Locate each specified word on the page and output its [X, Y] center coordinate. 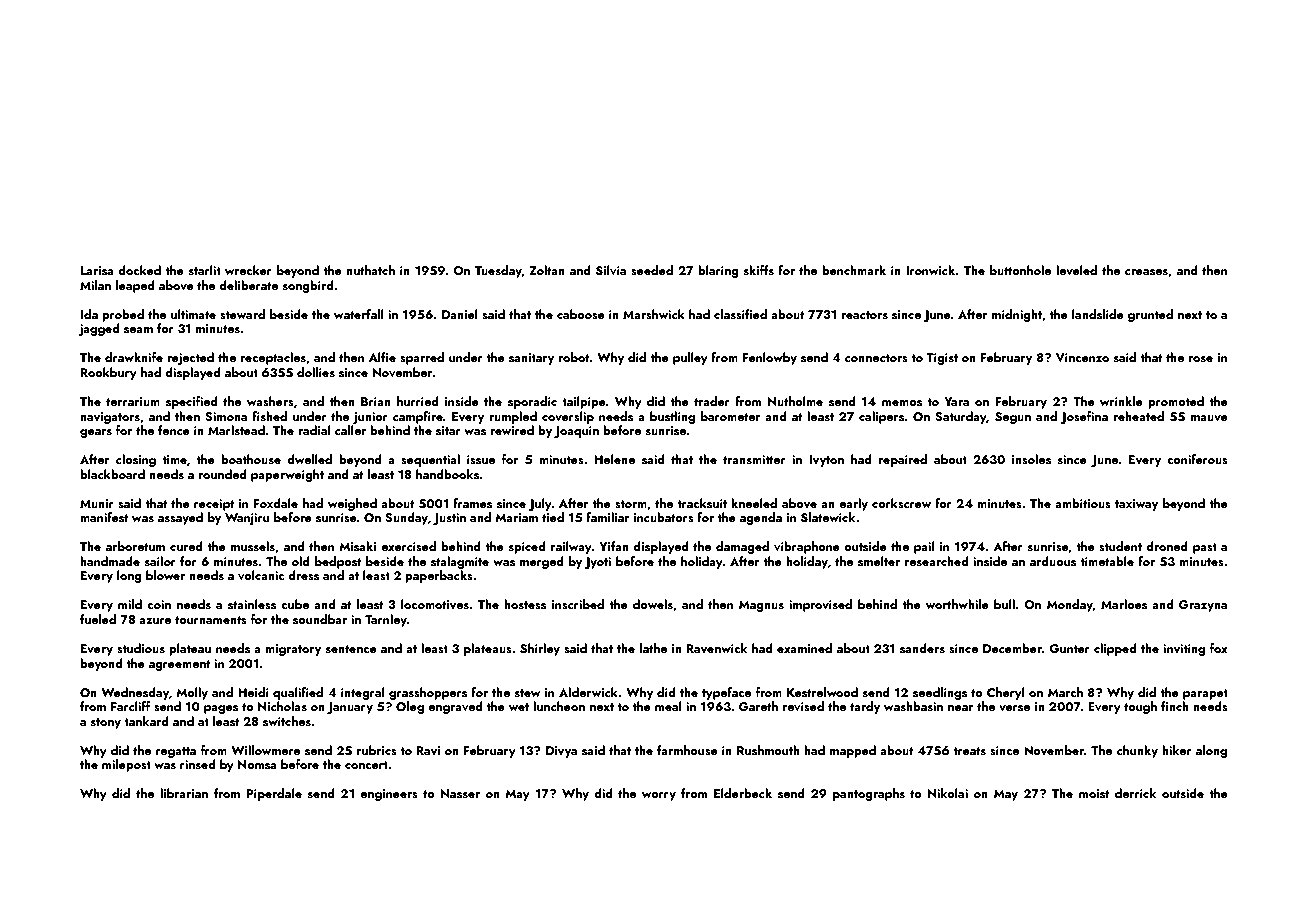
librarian [184, 793]
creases [1146, 272]
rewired [512, 430]
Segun [1013, 418]
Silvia [611, 270]
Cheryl [1006, 693]
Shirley [540, 649]
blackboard [112, 474]
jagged [99, 329]
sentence [351, 649]
